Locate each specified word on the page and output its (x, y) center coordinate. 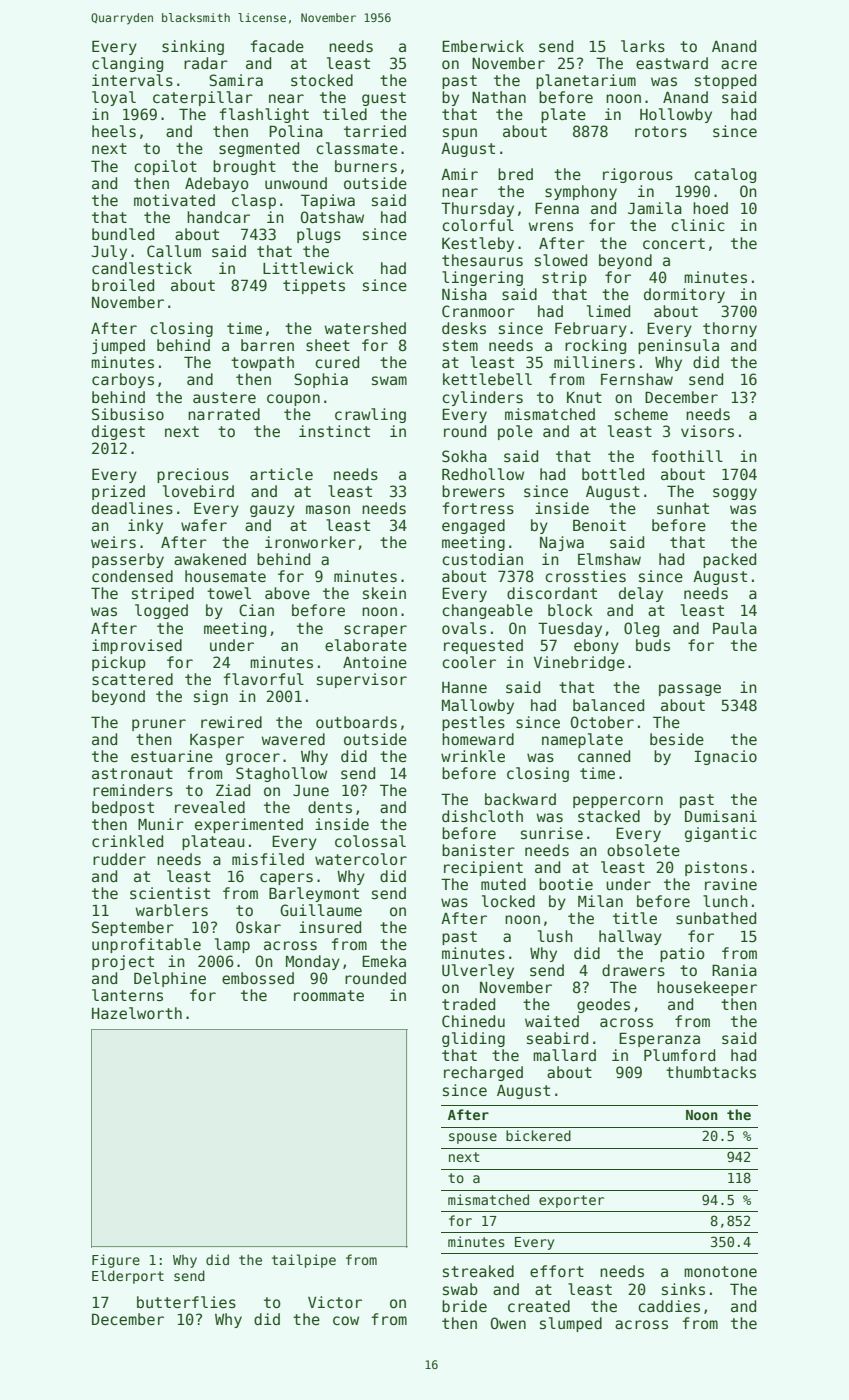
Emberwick (483, 46)
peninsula (678, 346)
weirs (113, 542)
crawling (370, 415)
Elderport (128, 1277)
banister (478, 850)
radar (206, 63)
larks (643, 46)
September (133, 928)
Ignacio (725, 757)
